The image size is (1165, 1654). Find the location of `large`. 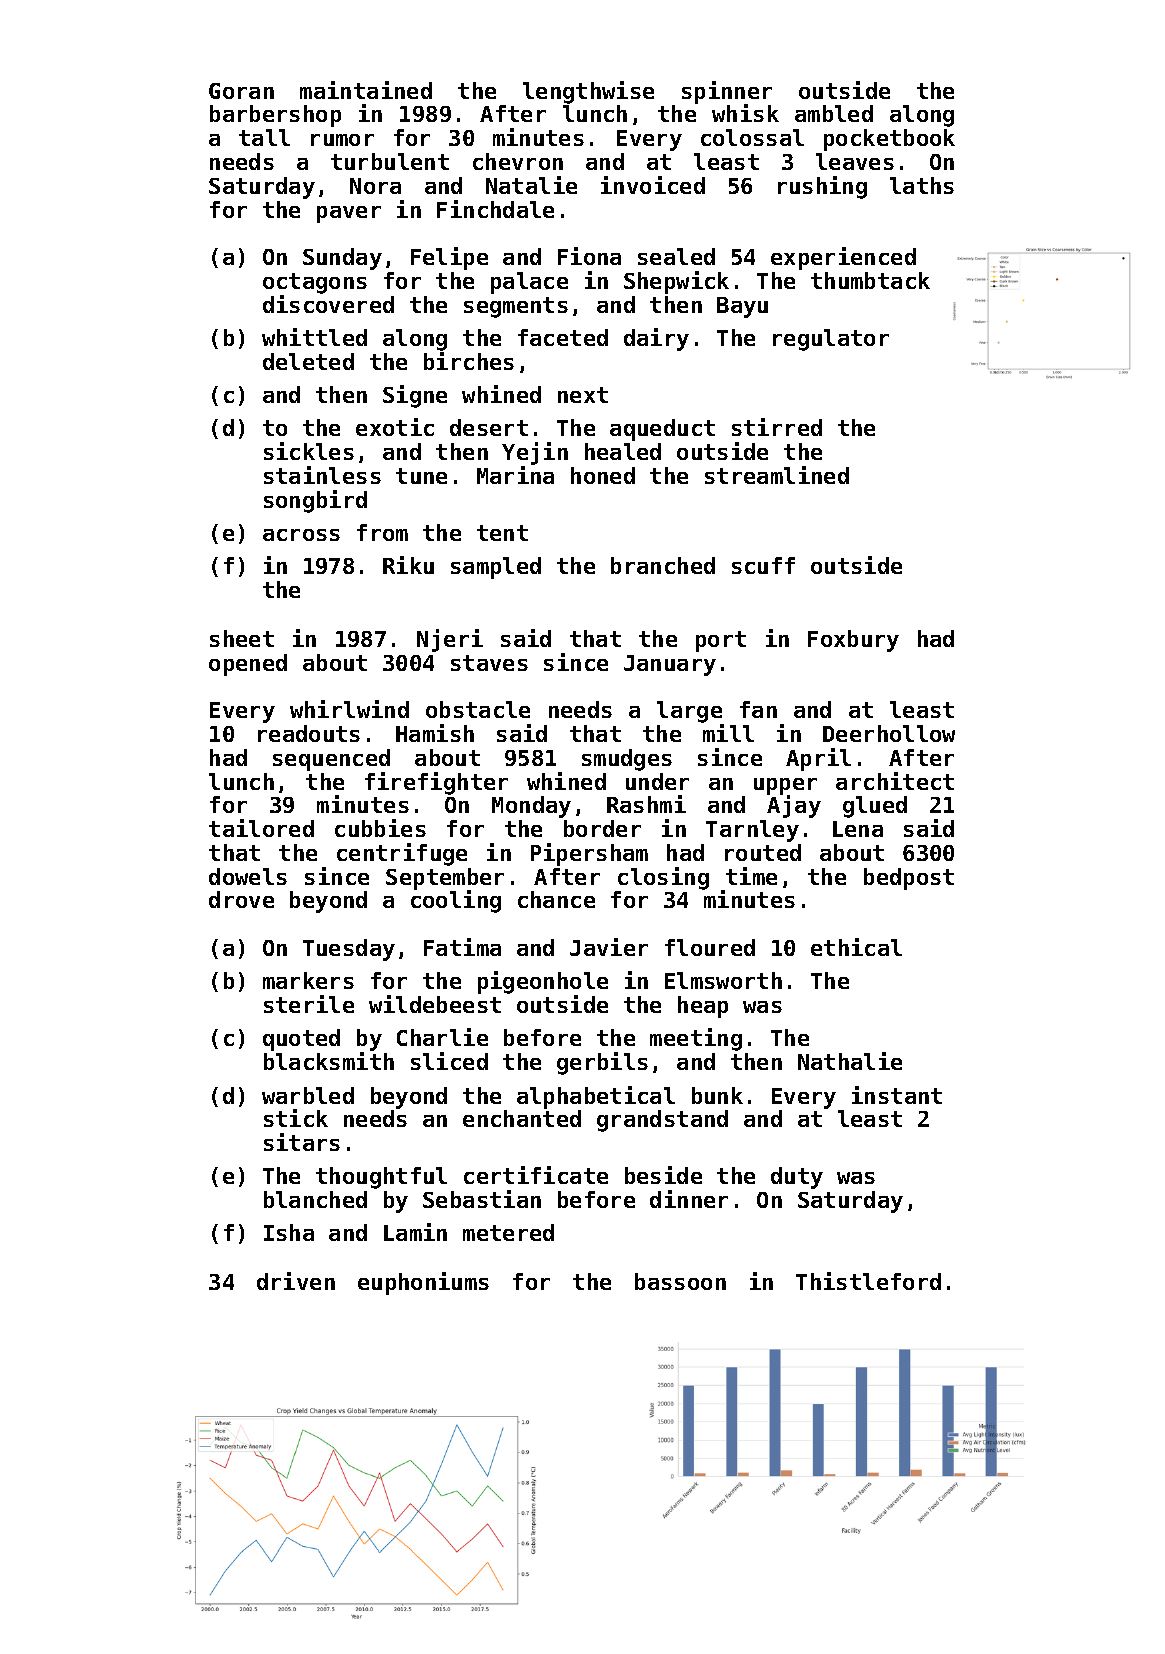

large is located at coordinates (689, 712).
